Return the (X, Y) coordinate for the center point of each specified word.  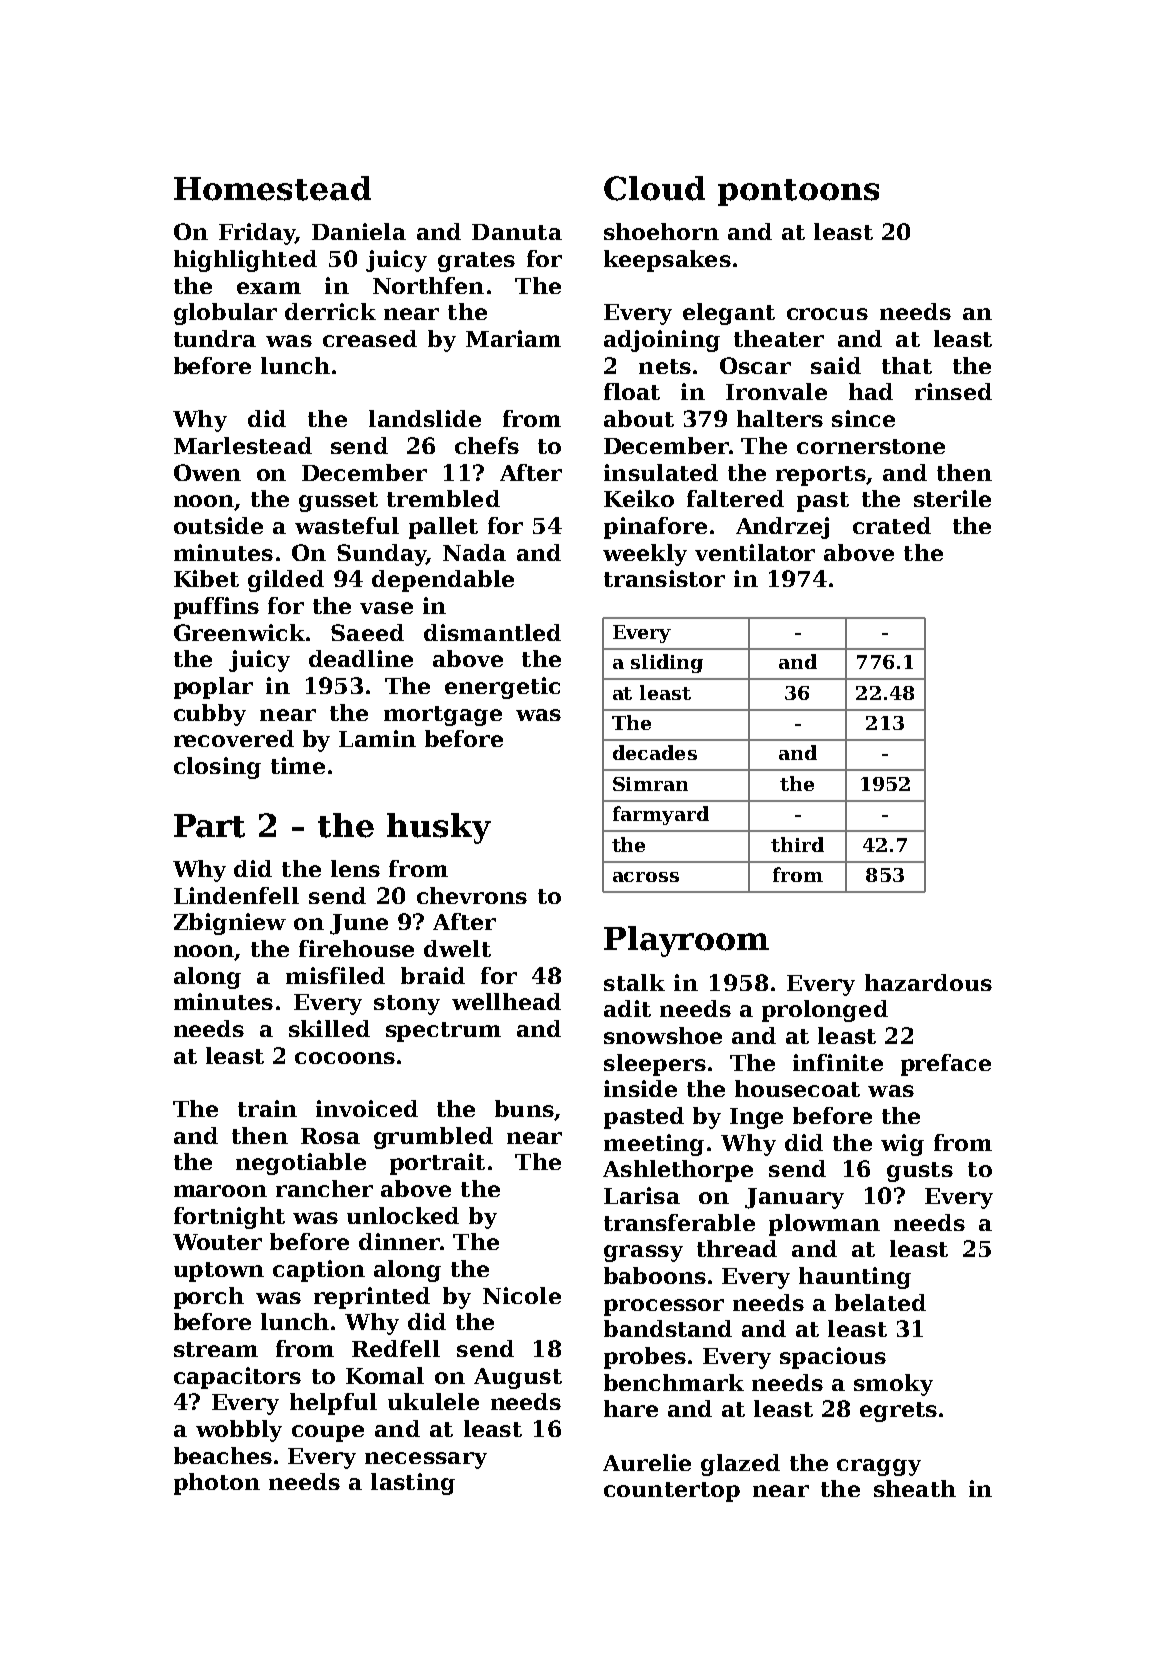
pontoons (798, 192)
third (797, 844)
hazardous (928, 982)
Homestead (272, 188)
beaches (223, 1455)
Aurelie (647, 1462)
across (646, 877)
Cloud (654, 188)
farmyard (661, 815)
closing (217, 768)
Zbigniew (230, 924)
